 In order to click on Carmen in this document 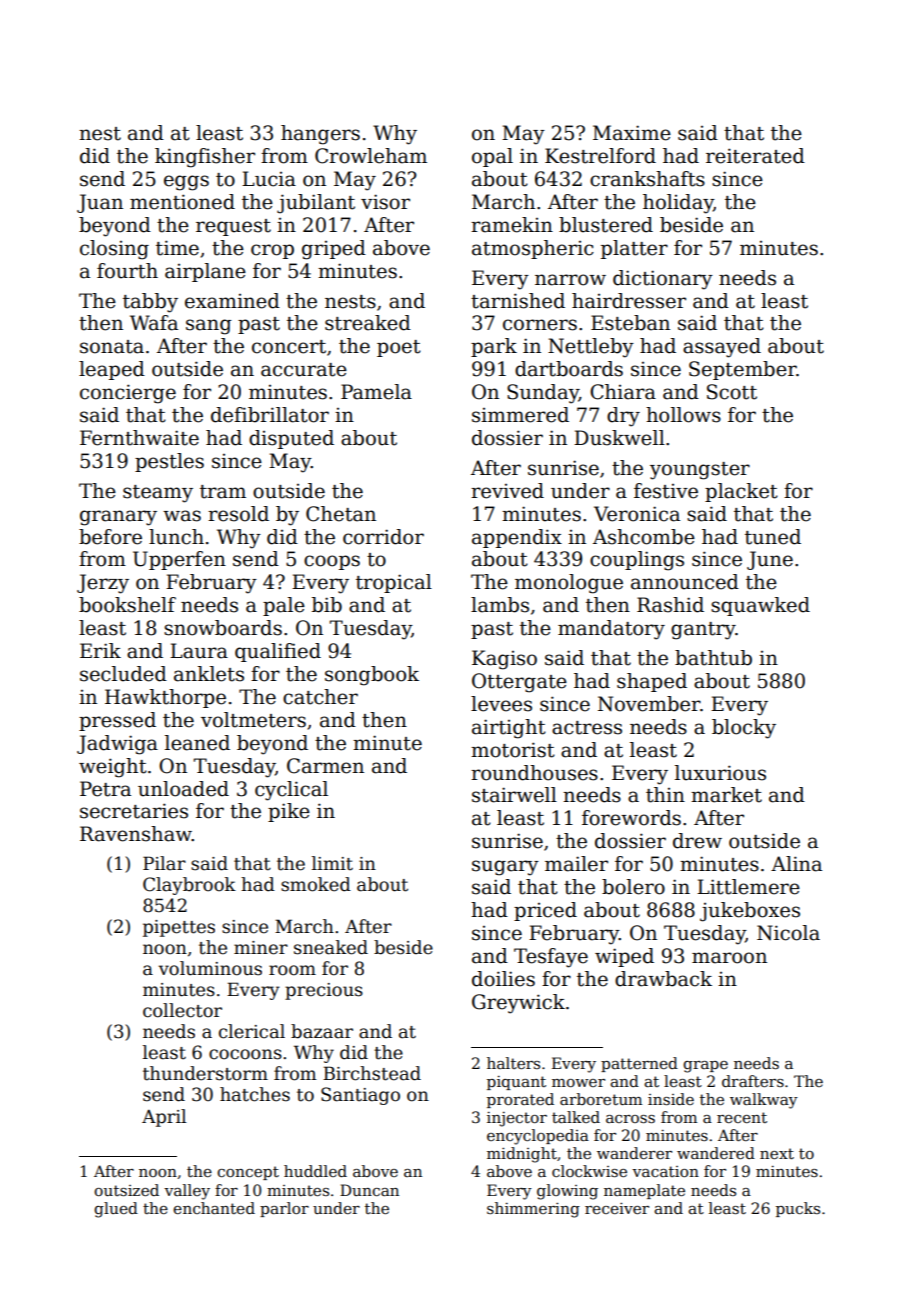, I will do `click(325, 766)`.
